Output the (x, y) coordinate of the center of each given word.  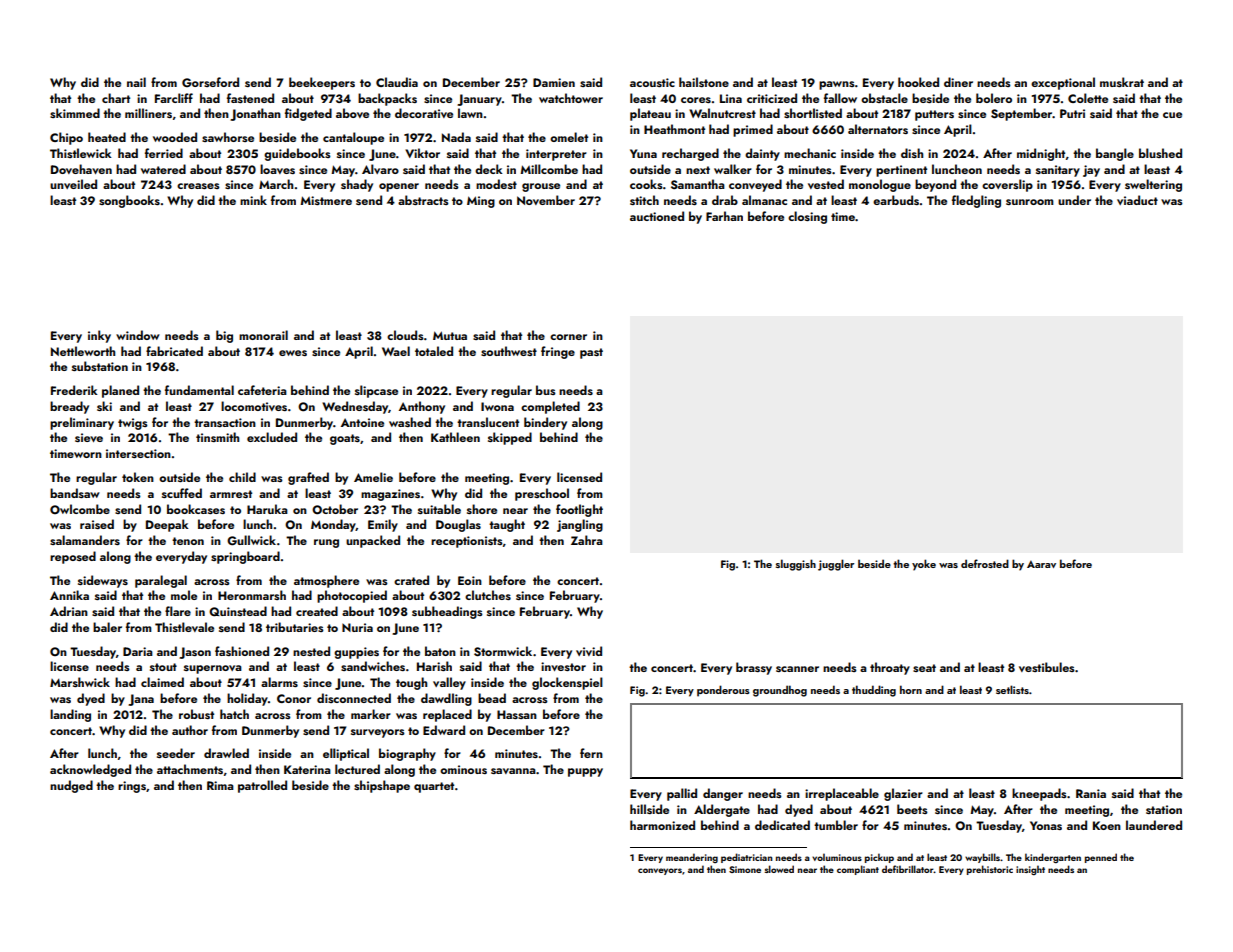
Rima (220, 785)
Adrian (69, 611)
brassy (754, 668)
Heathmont (674, 129)
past (591, 353)
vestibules (1047, 667)
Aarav (1041, 564)
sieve (89, 437)
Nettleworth (83, 351)
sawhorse (228, 137)
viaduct (1137, 200)
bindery (545, 423)
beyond (935, 185)
